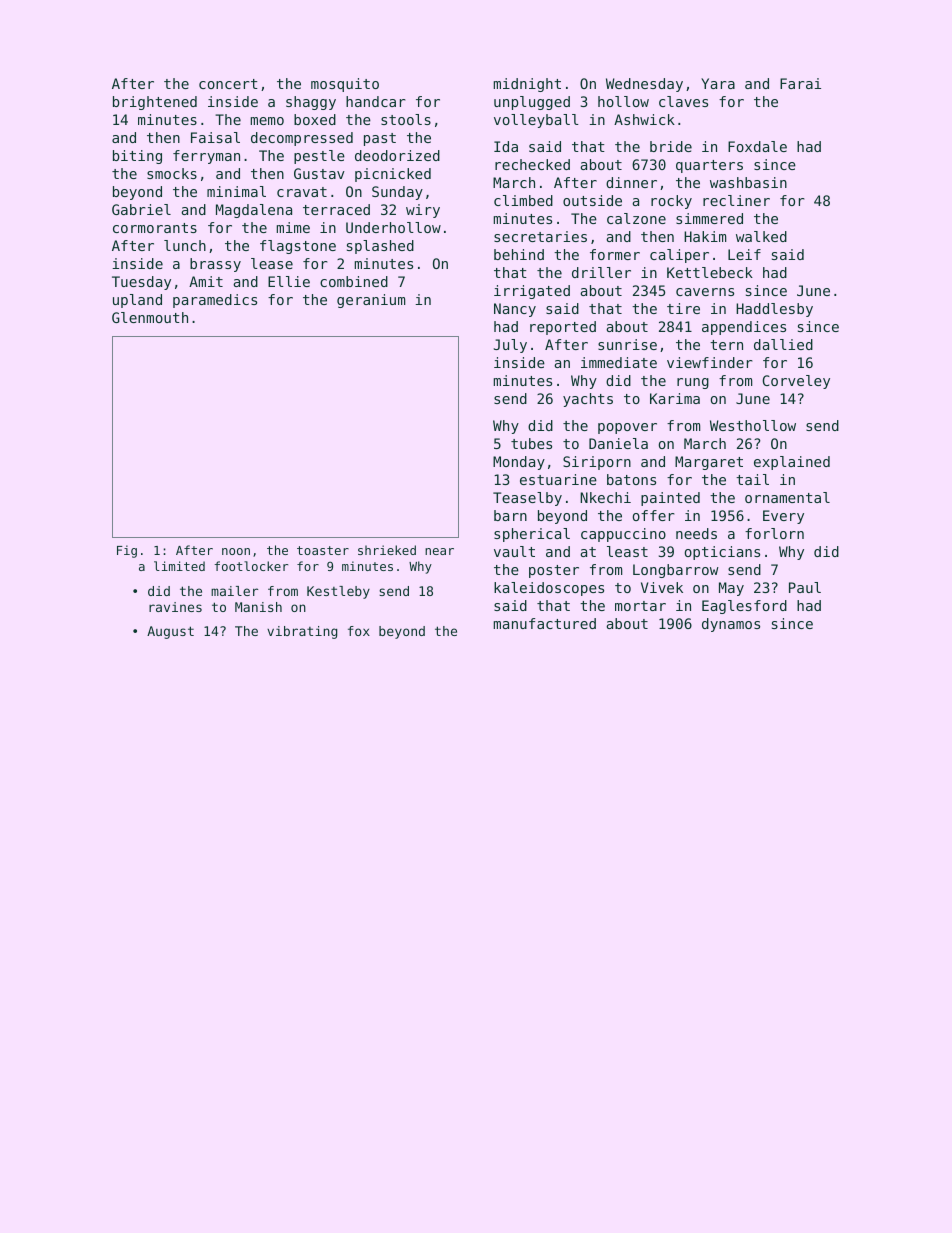  What do you see at coordinates (185, 245) in the screenshot?
I see `lunch` at bounding box center [185, 245].
